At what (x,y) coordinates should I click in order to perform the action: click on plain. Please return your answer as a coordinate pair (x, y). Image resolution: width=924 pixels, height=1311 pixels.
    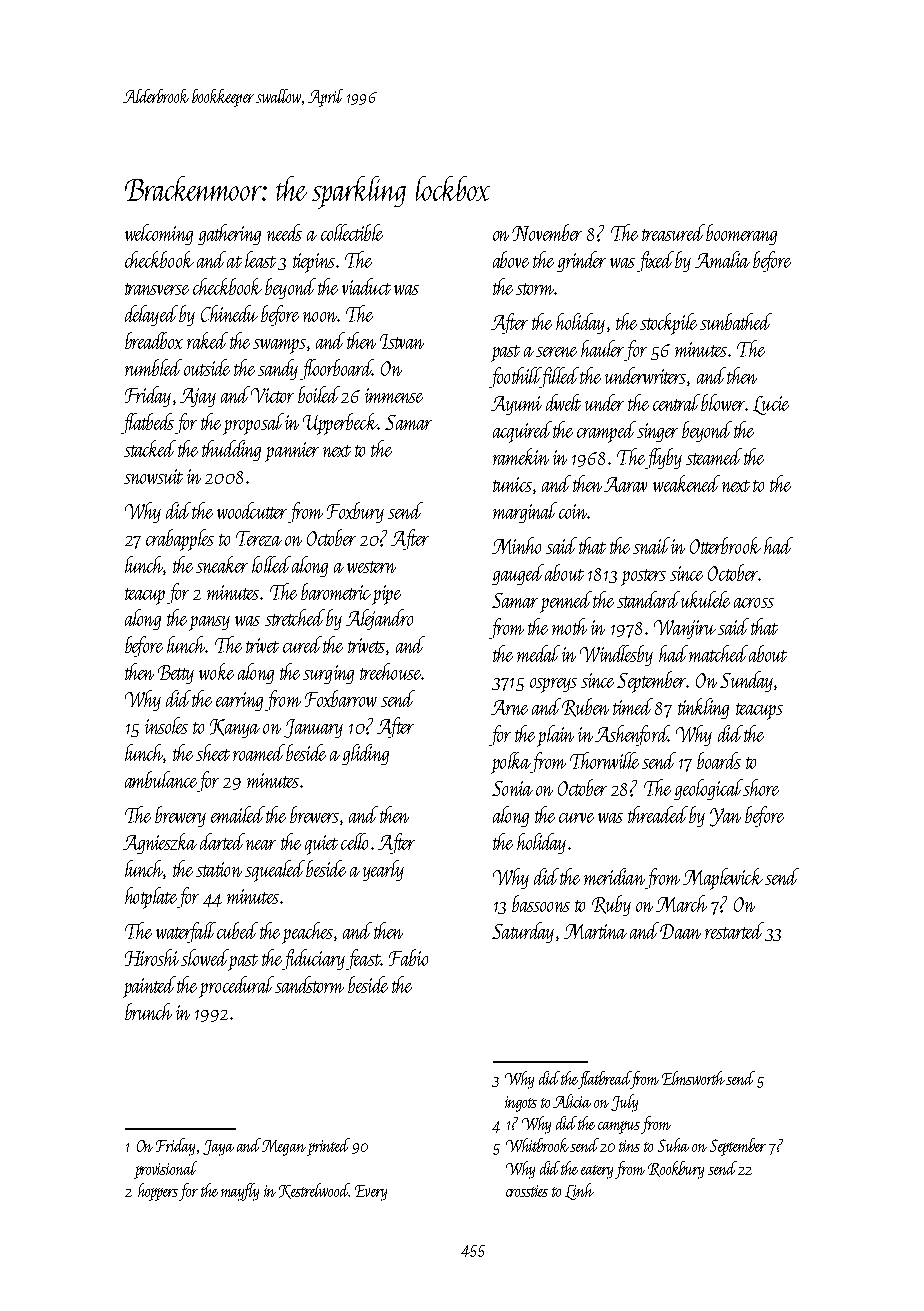
    Looking at the image, I should click on (555, 736).
